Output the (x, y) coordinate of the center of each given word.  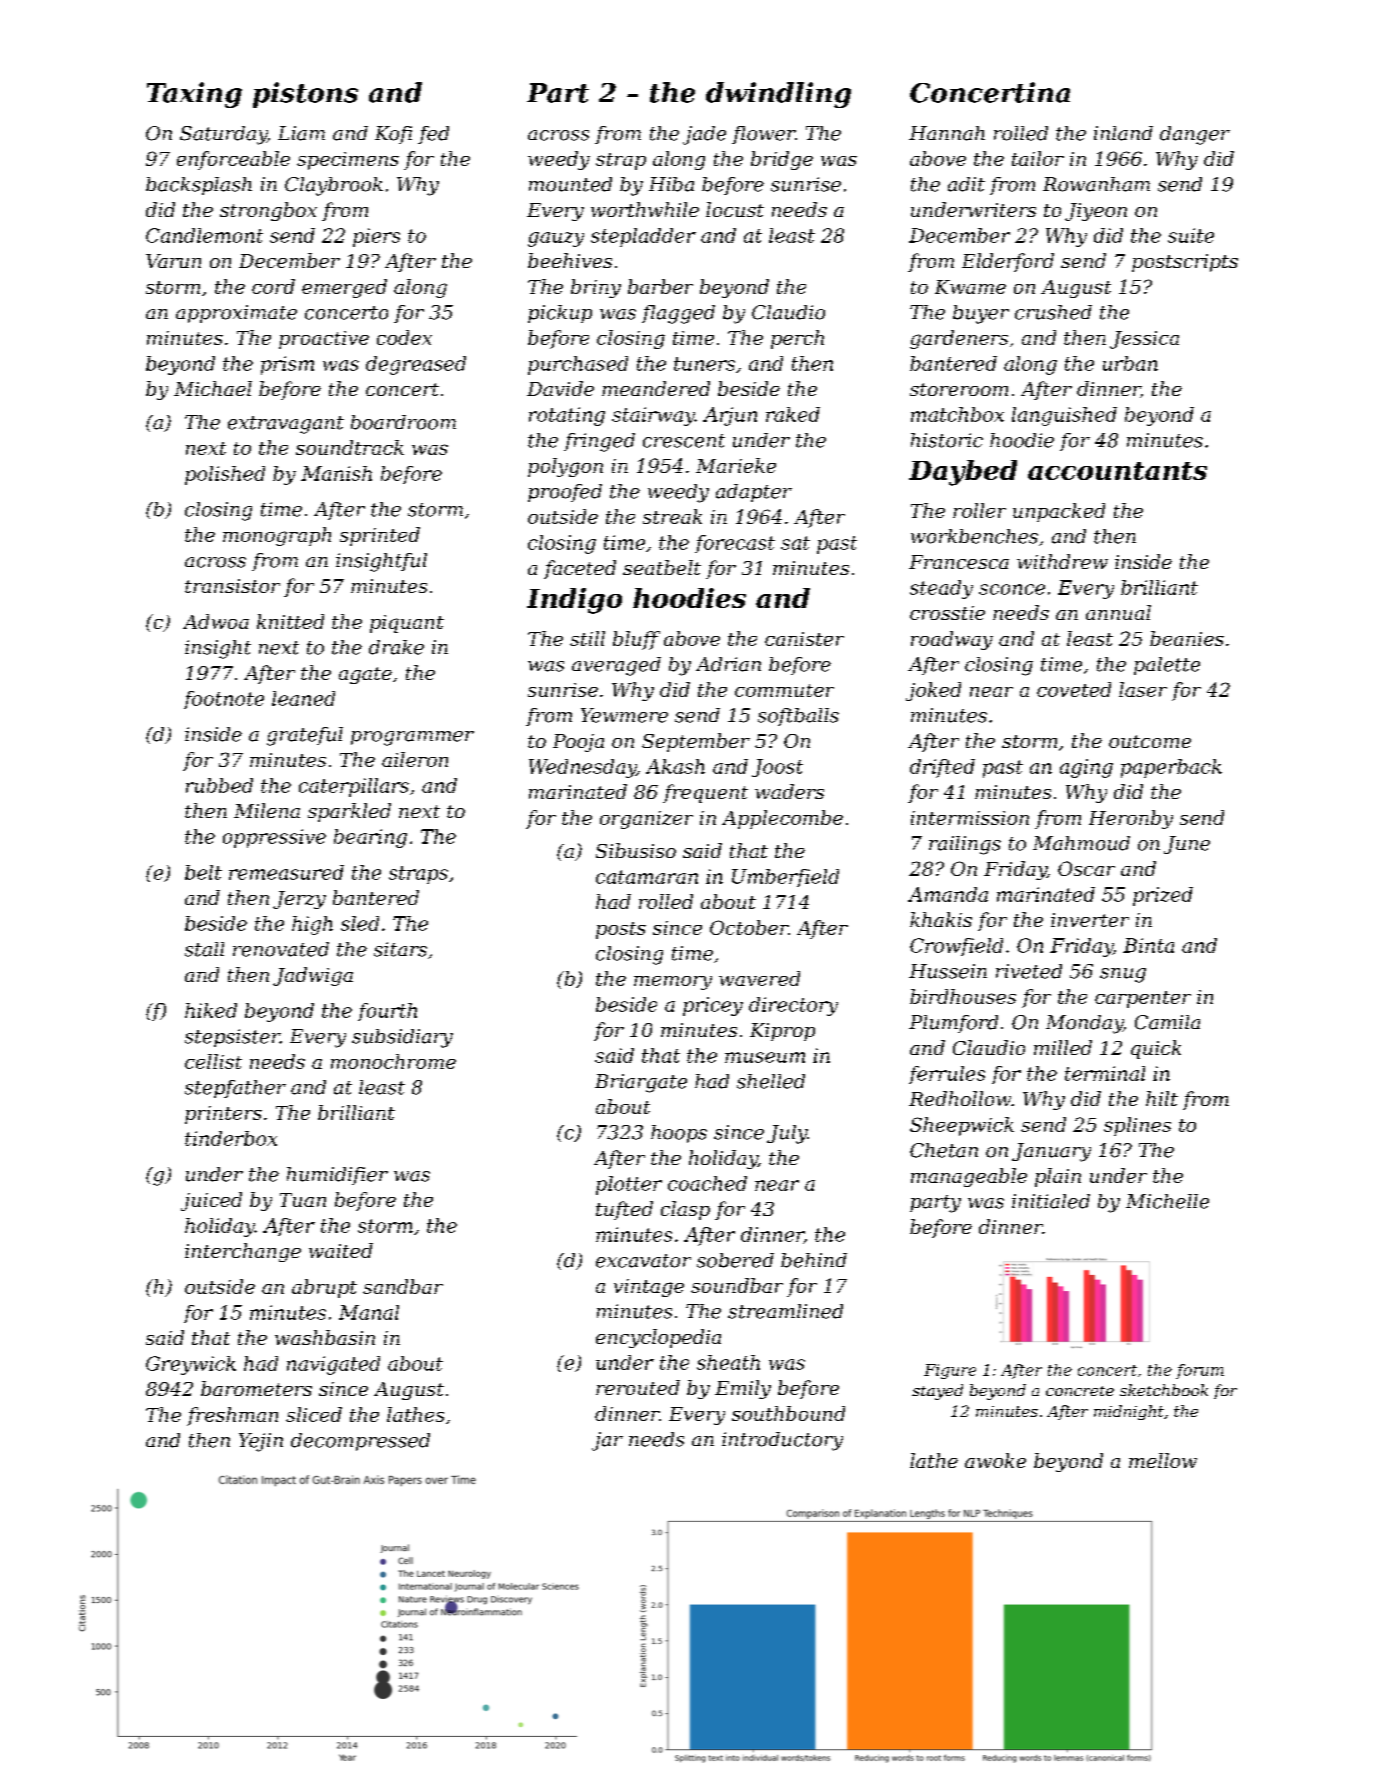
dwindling (778, 95)
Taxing (194, 95)
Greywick (191, 1365)
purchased (578, 365)
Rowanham (1096, 184)
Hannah (947, 133)
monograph (277, 536)
